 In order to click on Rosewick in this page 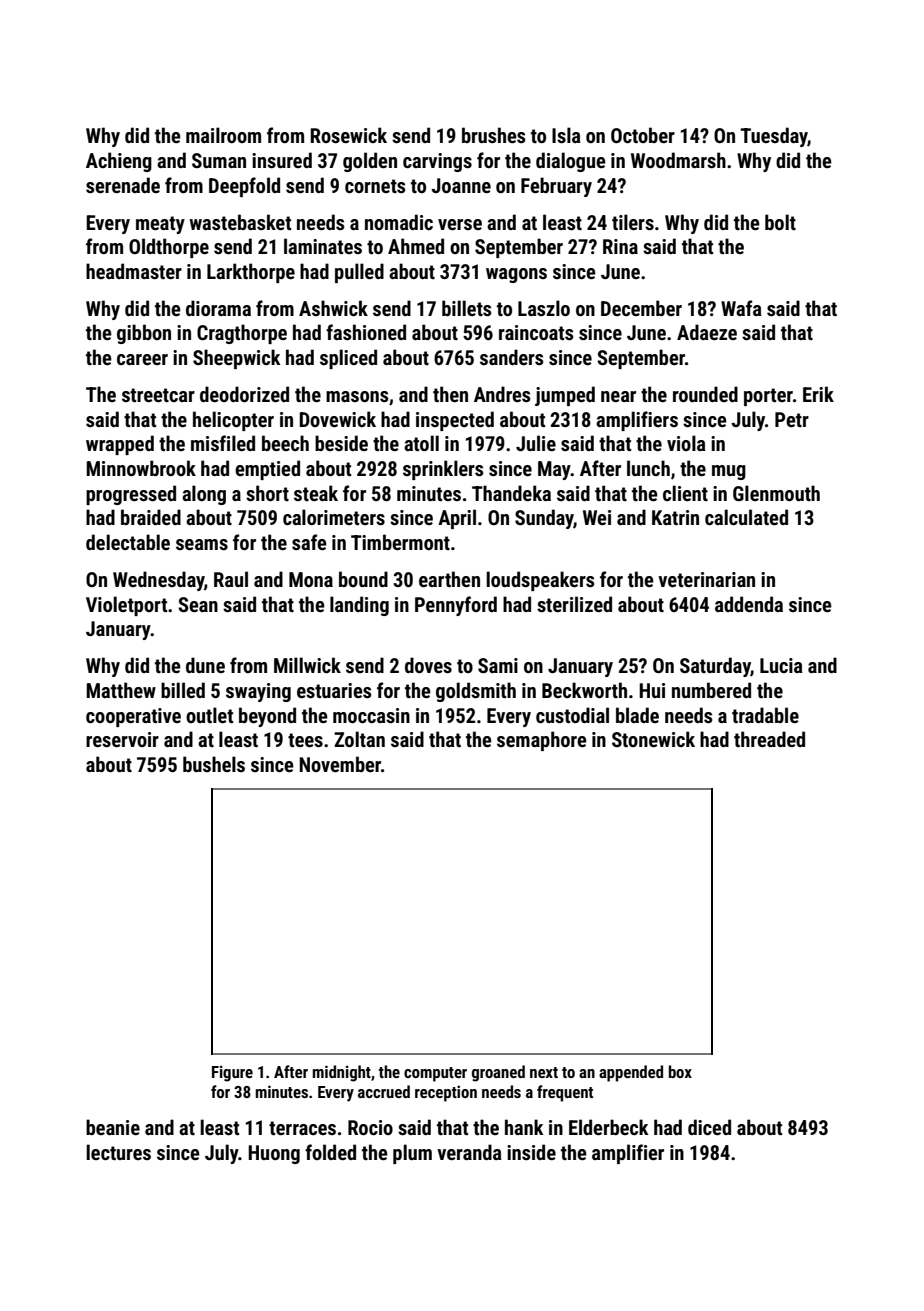, I will do `click(349, 135)`.
